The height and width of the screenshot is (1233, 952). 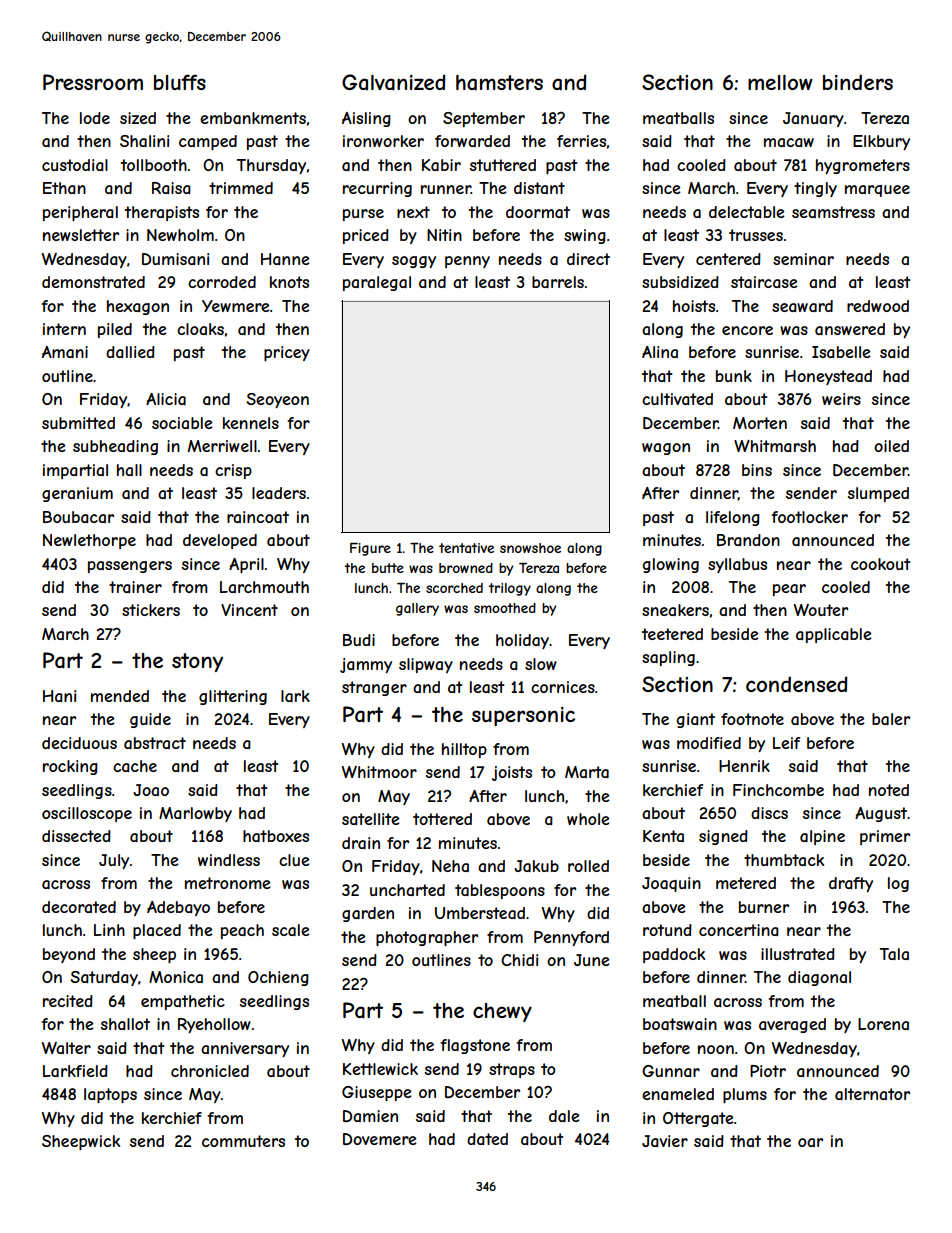 I want to click on subheading, so click(x=115, y=447).
